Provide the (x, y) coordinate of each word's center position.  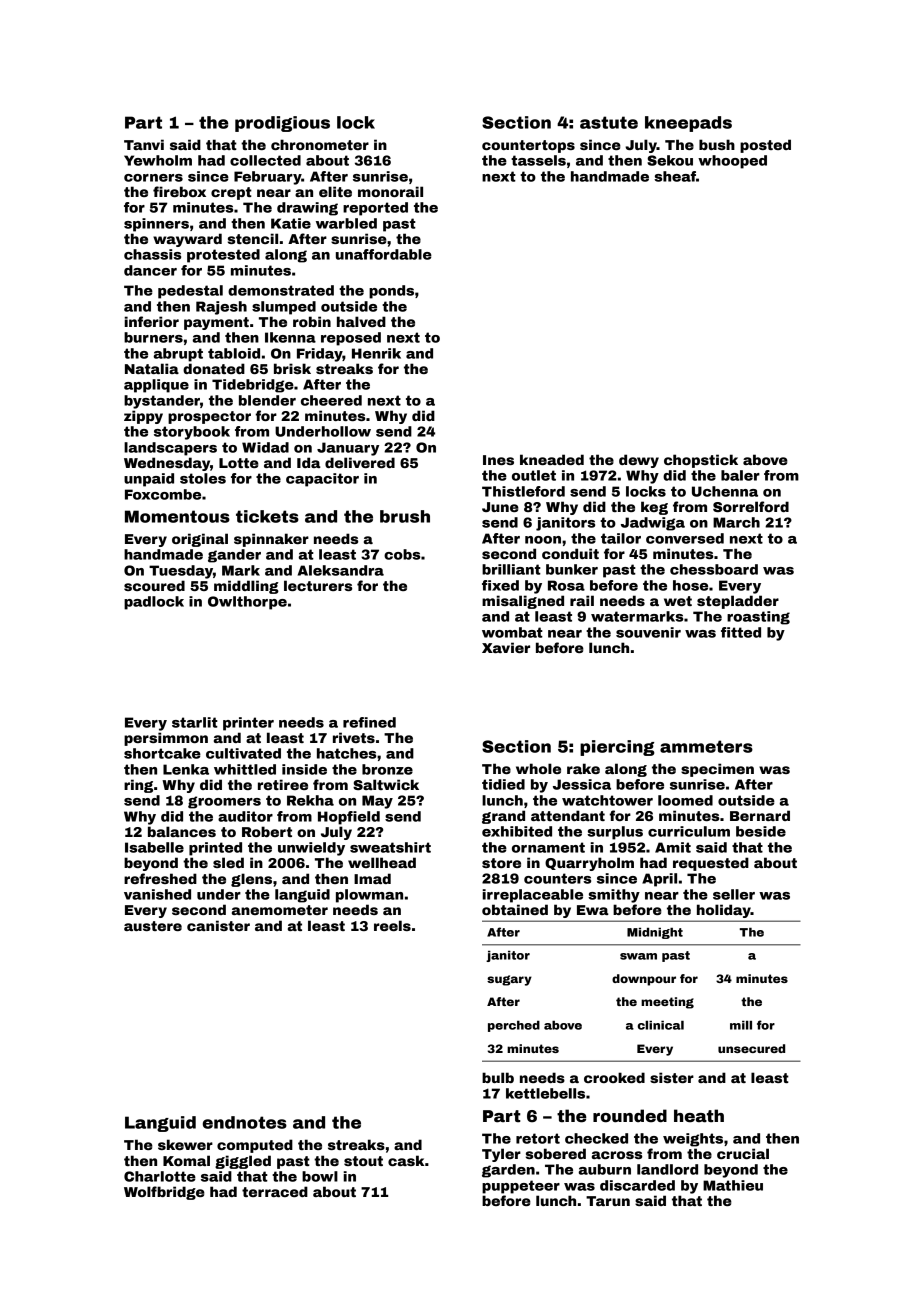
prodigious (282, 124)
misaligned (523, 602)
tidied (503, 784)
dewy (639, 461)
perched (514, 1026)
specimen (717, 770)
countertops (528, 146)
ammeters (706, 746)
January (348, 449)
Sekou (670, 160)
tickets (267, 516)
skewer (185, 1144)
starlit (195, 722)
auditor (245, 816)
